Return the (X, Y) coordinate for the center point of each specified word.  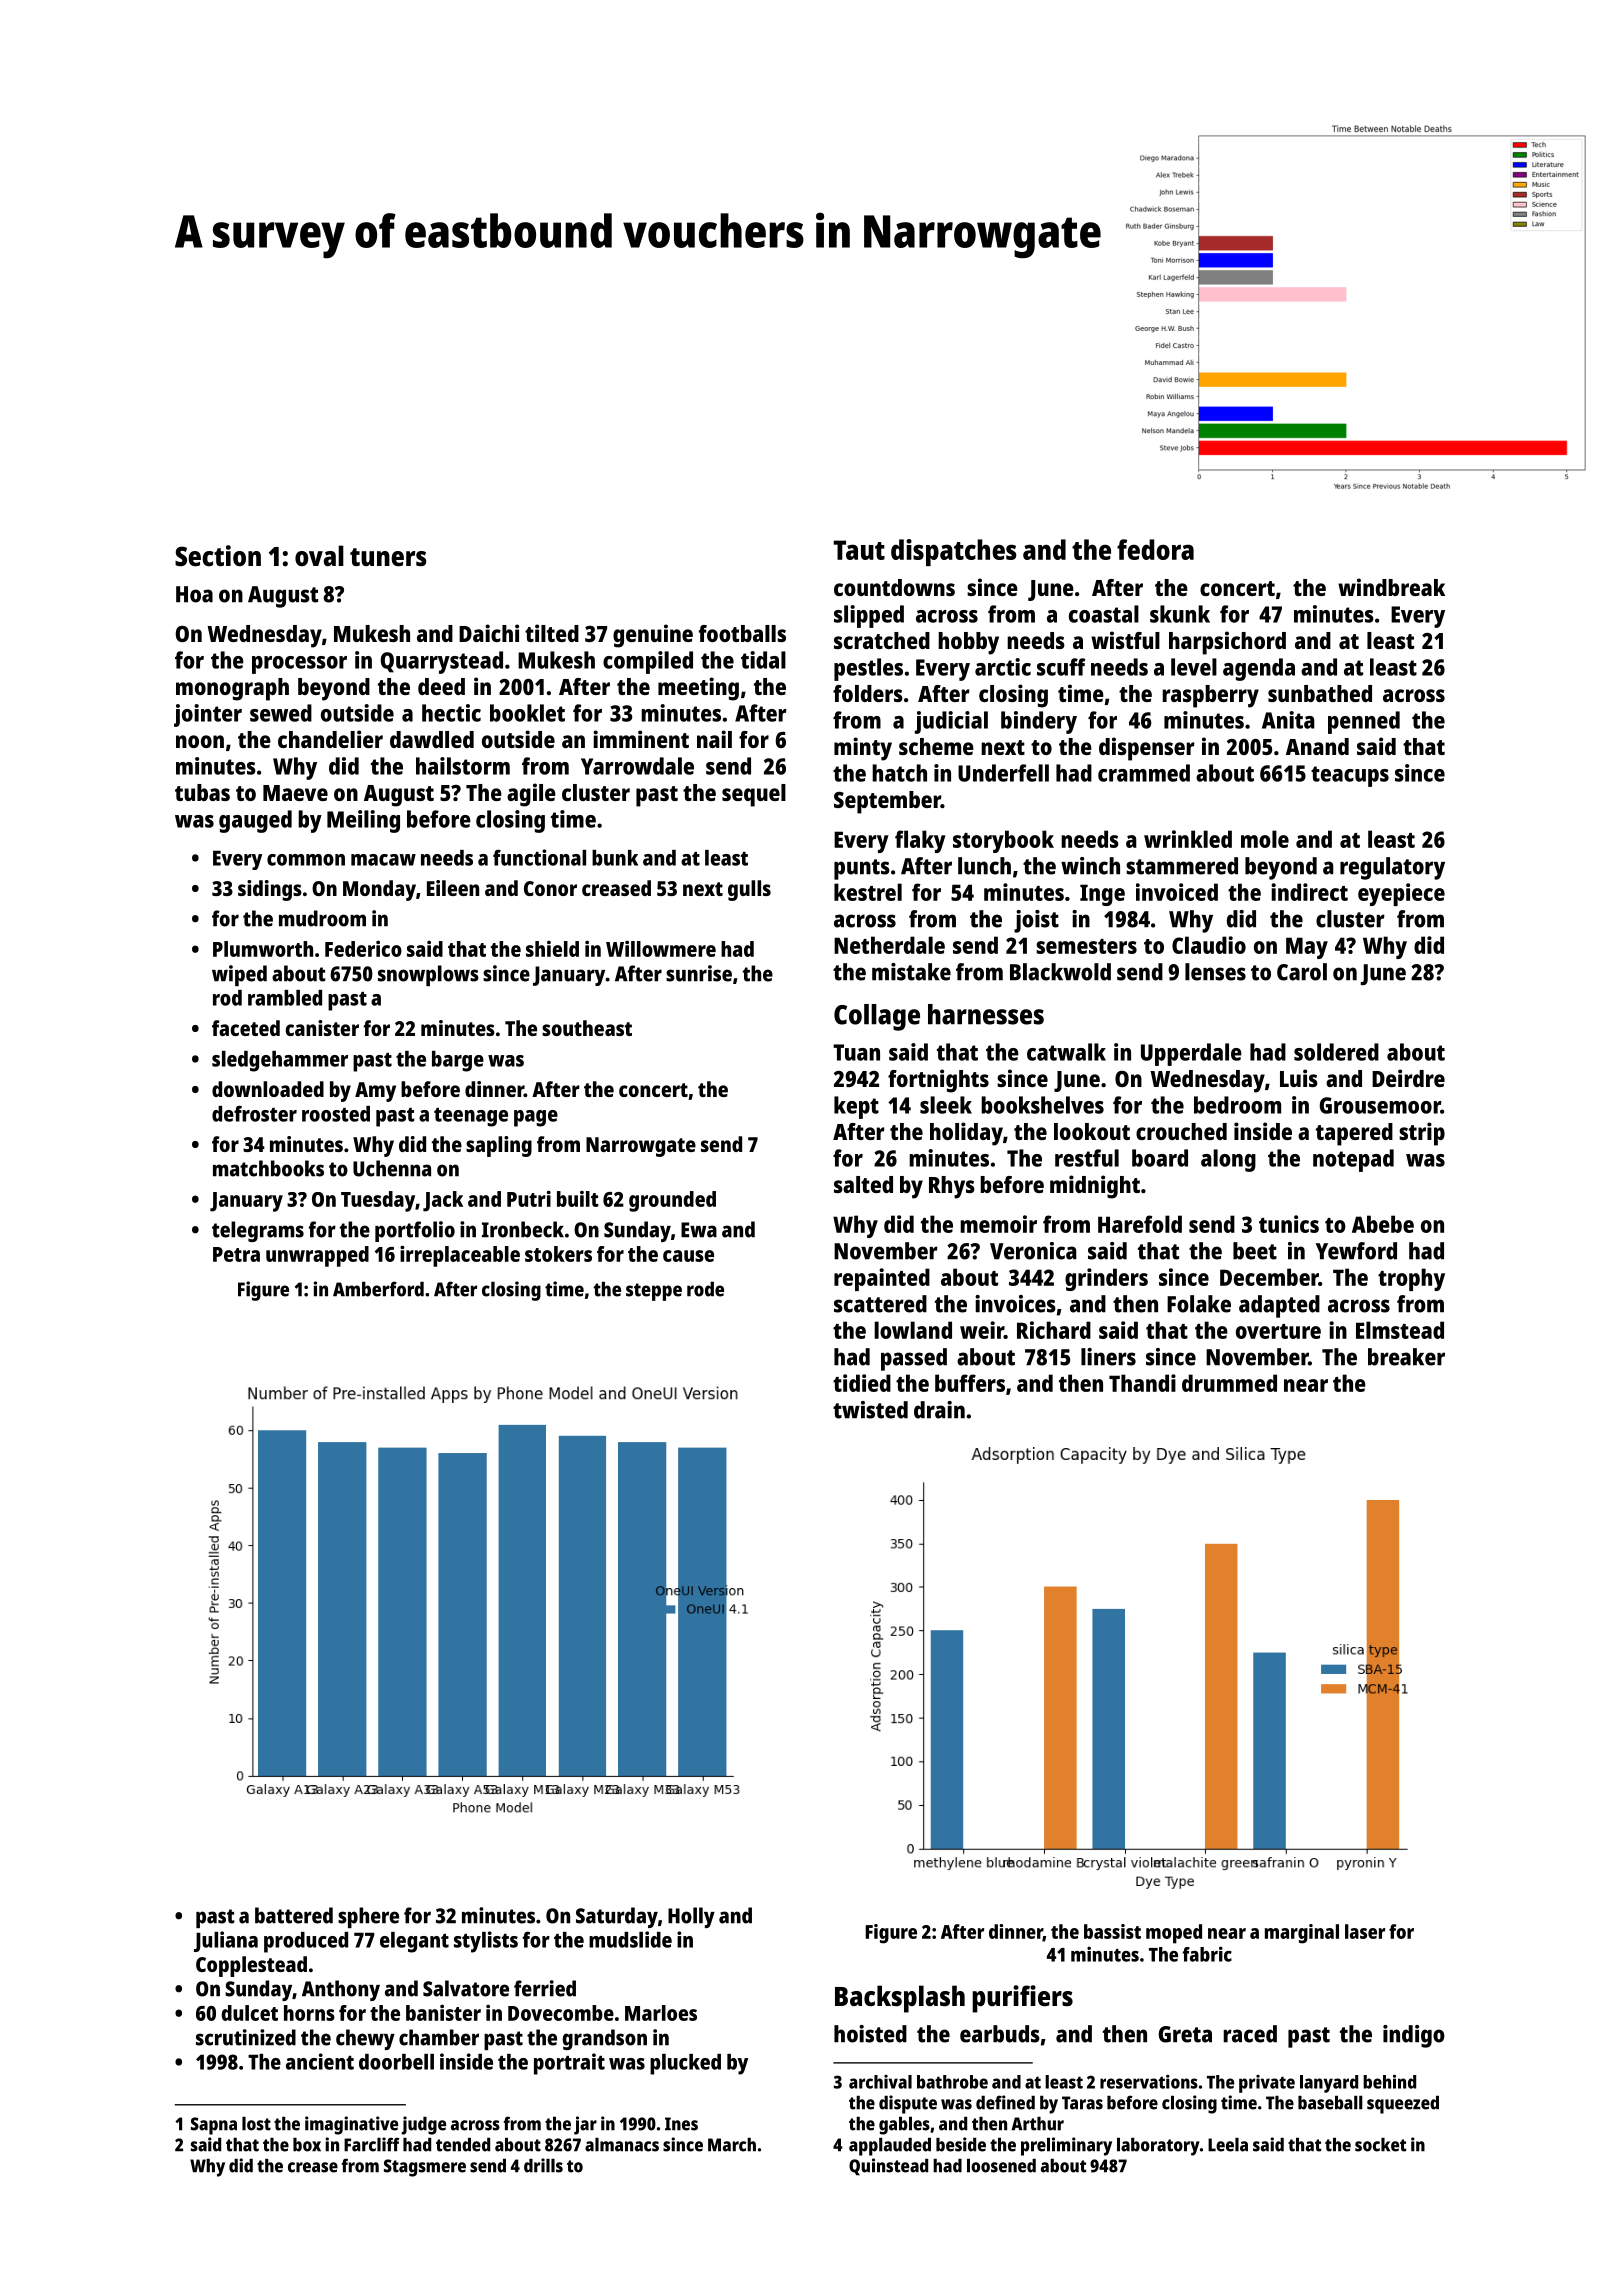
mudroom (322, 918)
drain (939, 1410)
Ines (681, 2124)
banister (443, 2013)
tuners (388, 557)
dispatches (954, 552)
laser (1365, 1931)
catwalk (1066, 1052)
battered (294, 1915)
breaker (1406, 1357)
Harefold (1140, 1224)
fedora (1155, 549)
